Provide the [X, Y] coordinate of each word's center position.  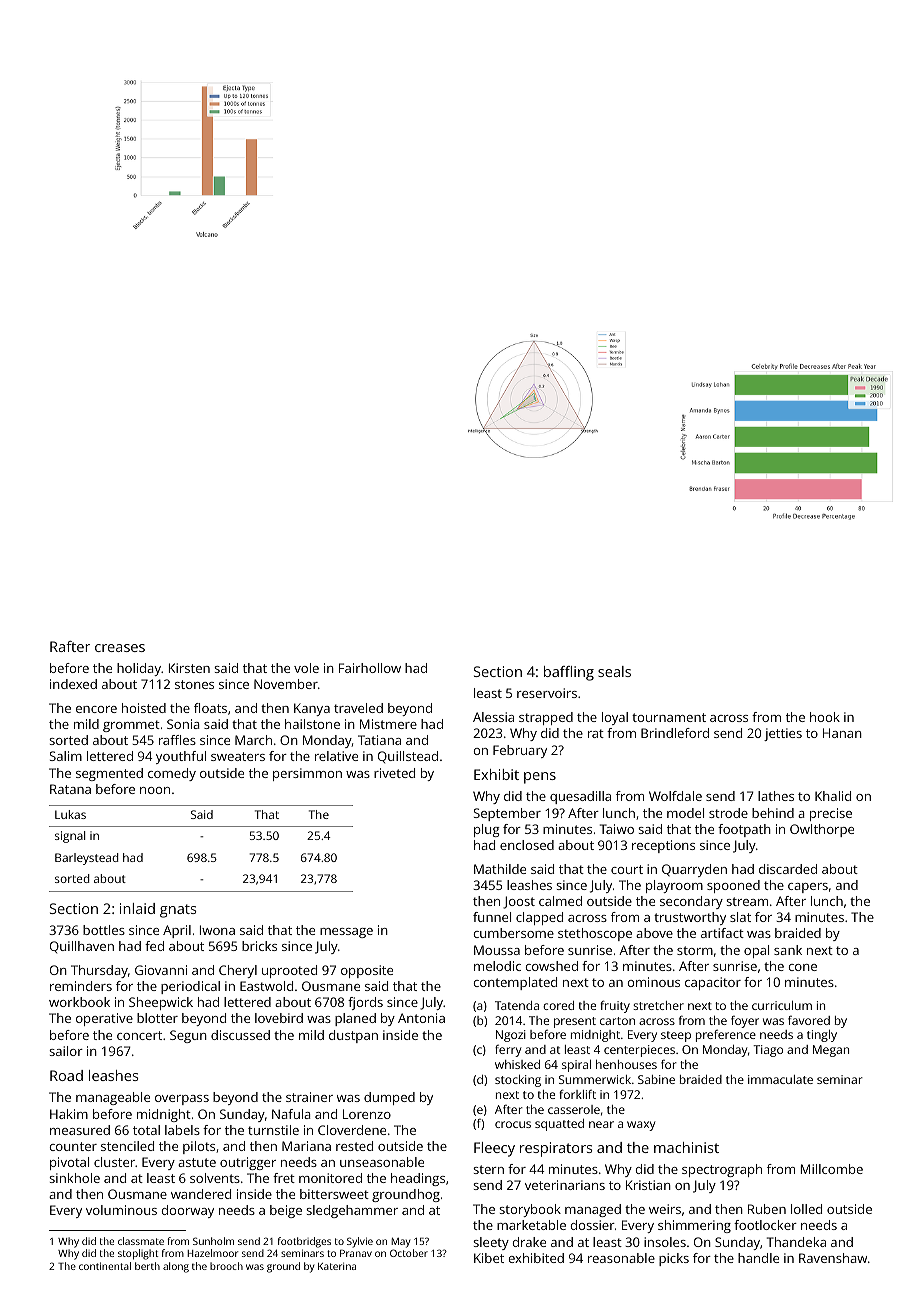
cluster [114, 1162]
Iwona [217, 930]
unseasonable [382, 1162]
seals [614, 671]
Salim [66, 756]
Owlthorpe [822, 830]
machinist [686, 1147]
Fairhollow [370, 668]
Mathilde [500, 869]
